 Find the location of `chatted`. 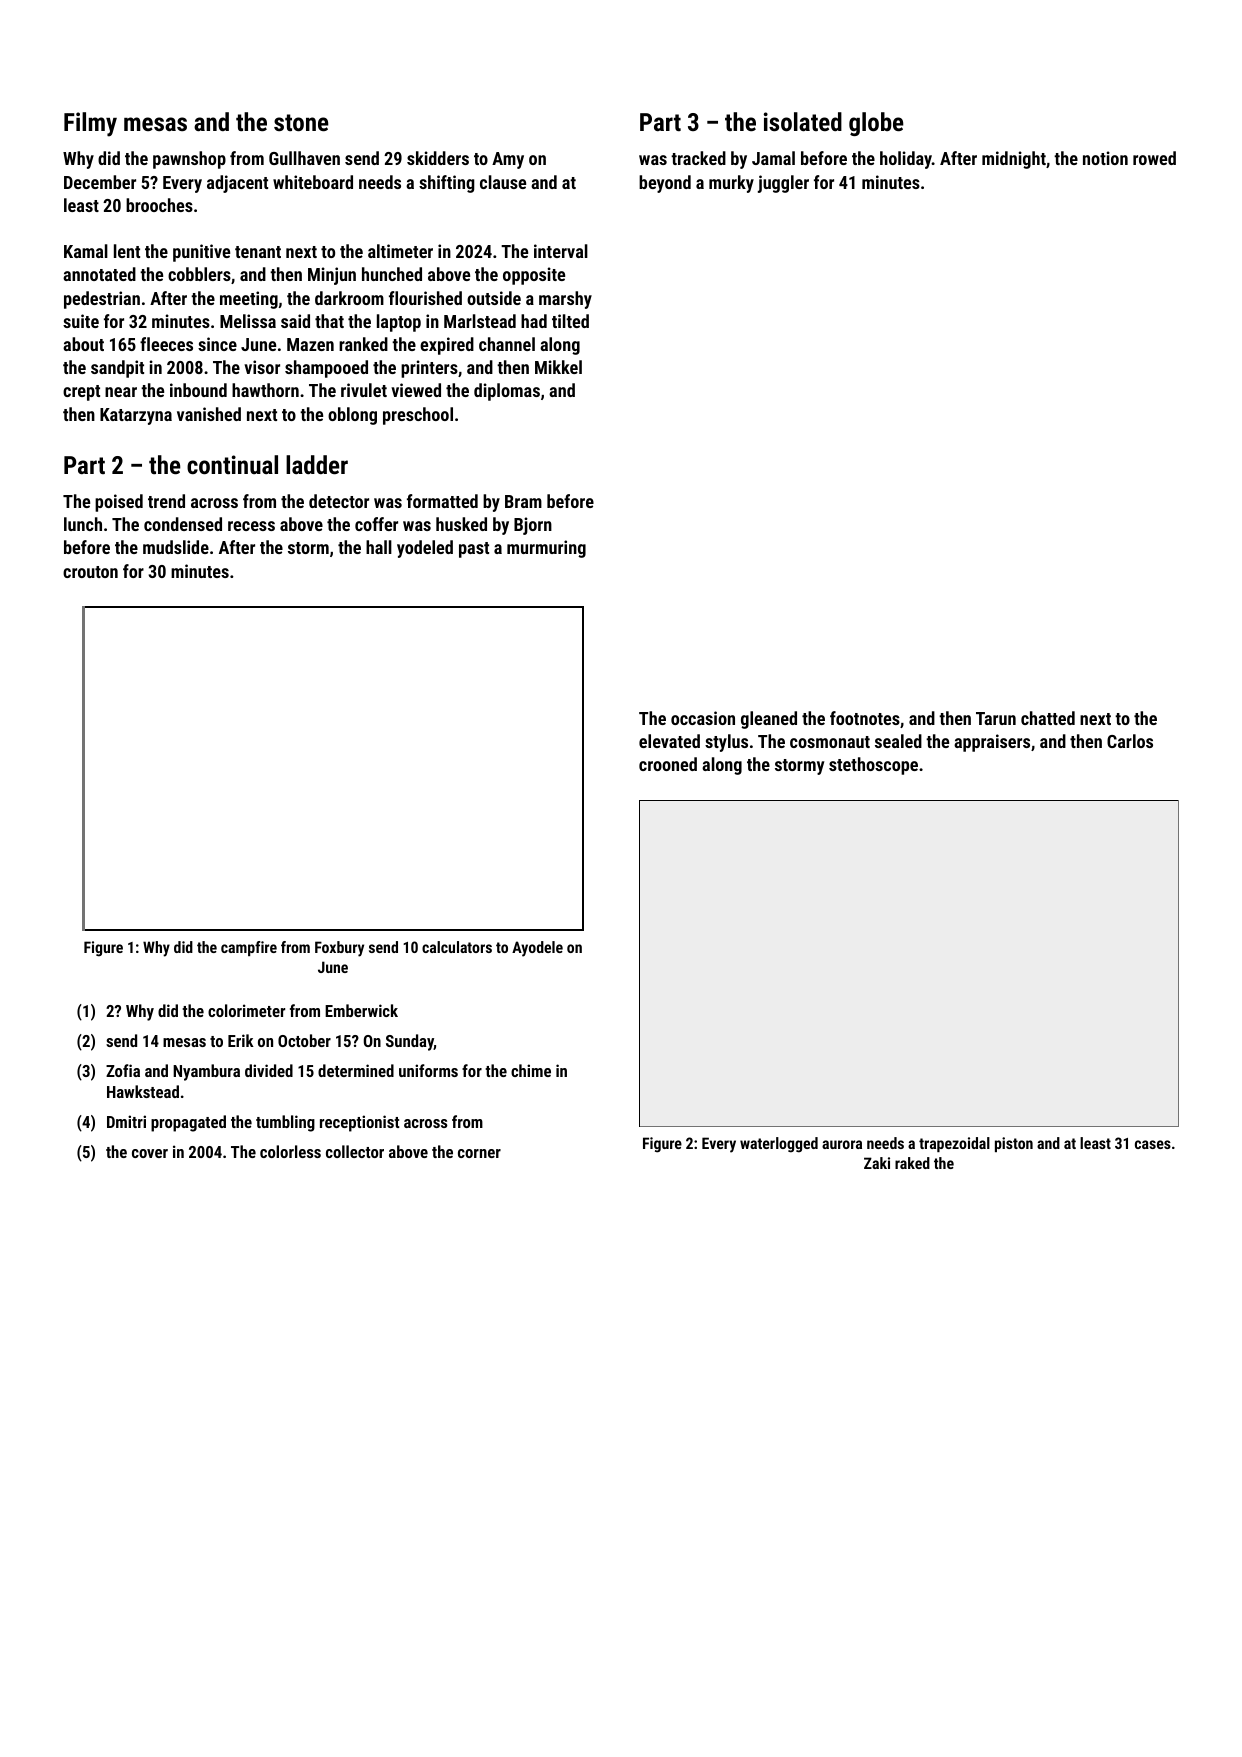

chatted is located at coordinates (1048, 718).
